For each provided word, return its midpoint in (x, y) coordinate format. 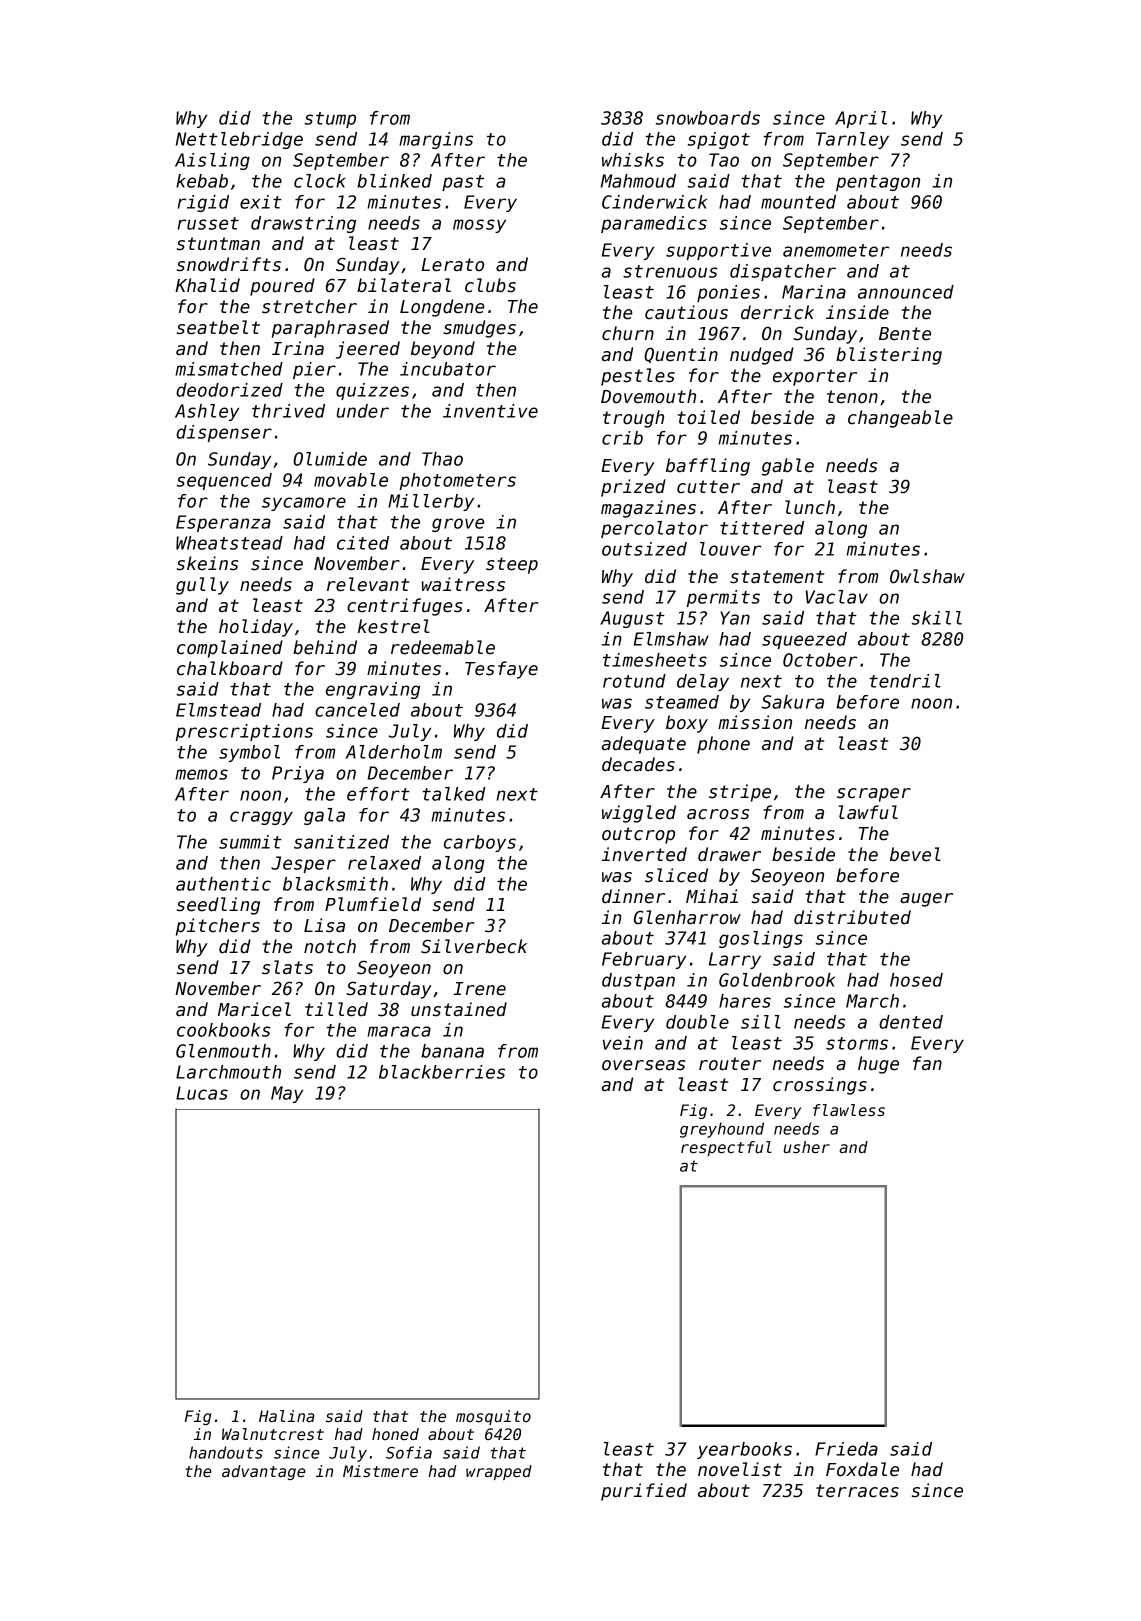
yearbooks (744, 1450)
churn (628, 333)
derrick (777, 312)
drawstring (303, 224)
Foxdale (862, 1469)
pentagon (878, 183)
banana (452, 1051)
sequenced (224, 481)
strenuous (670, 271)
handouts (226, 1452)
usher (807, 1147)
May (287, 1094)
